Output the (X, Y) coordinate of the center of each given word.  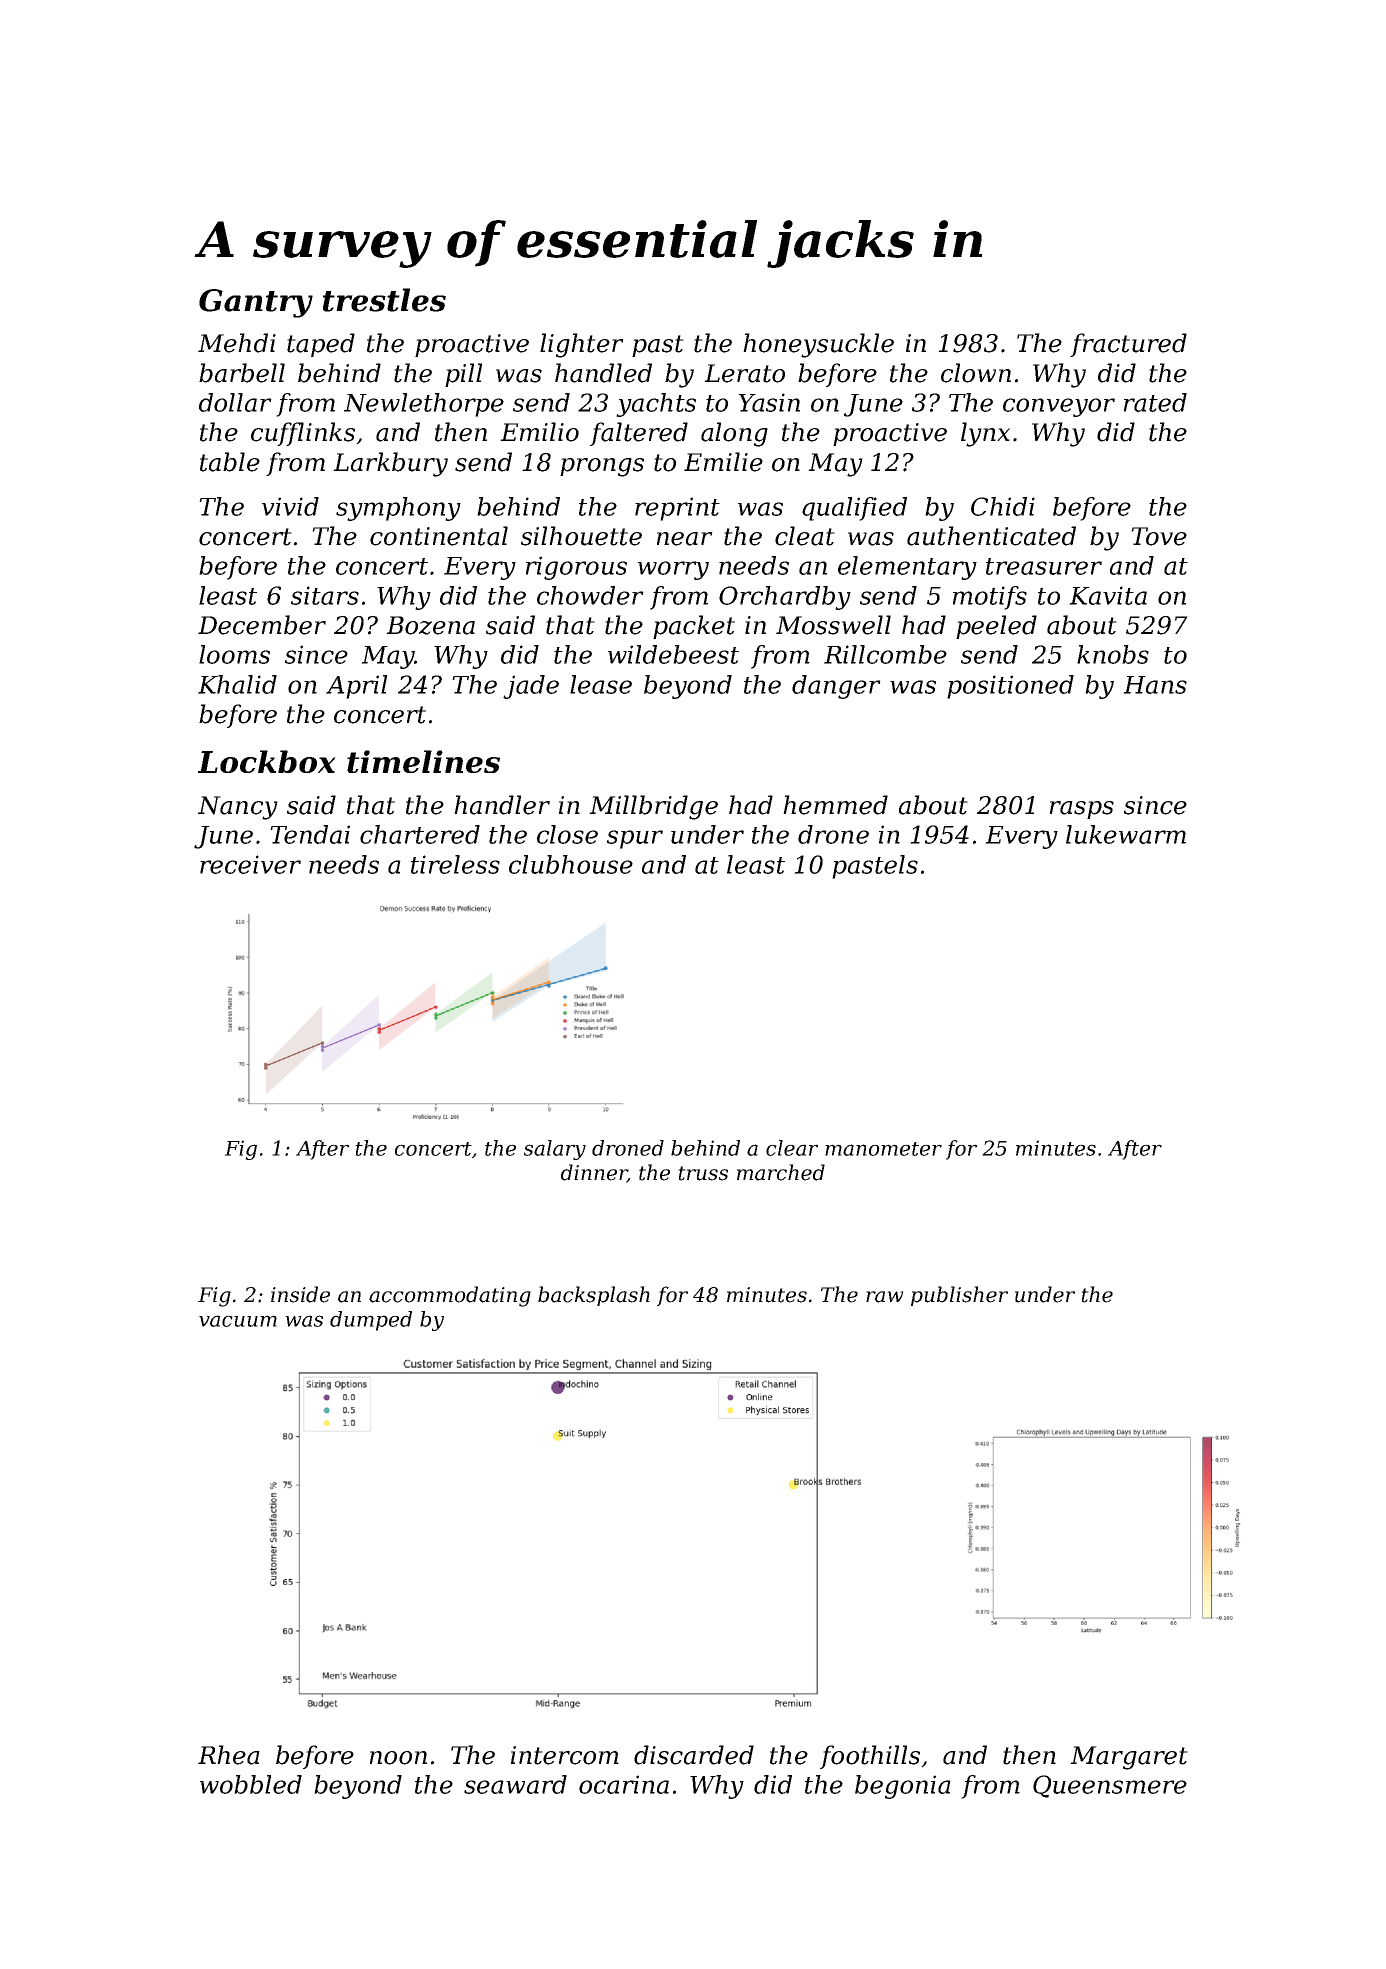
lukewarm (1126, 834)
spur (635, 839)
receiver (250, 864)
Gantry (256, 303)
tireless (455, 864)
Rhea (229, 1755)
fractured (1128, 345)
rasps (1082, 810)
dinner (594, 1173)
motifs (990, 598)
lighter (582, 345)
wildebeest (673, 654)
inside (300, 1294)
